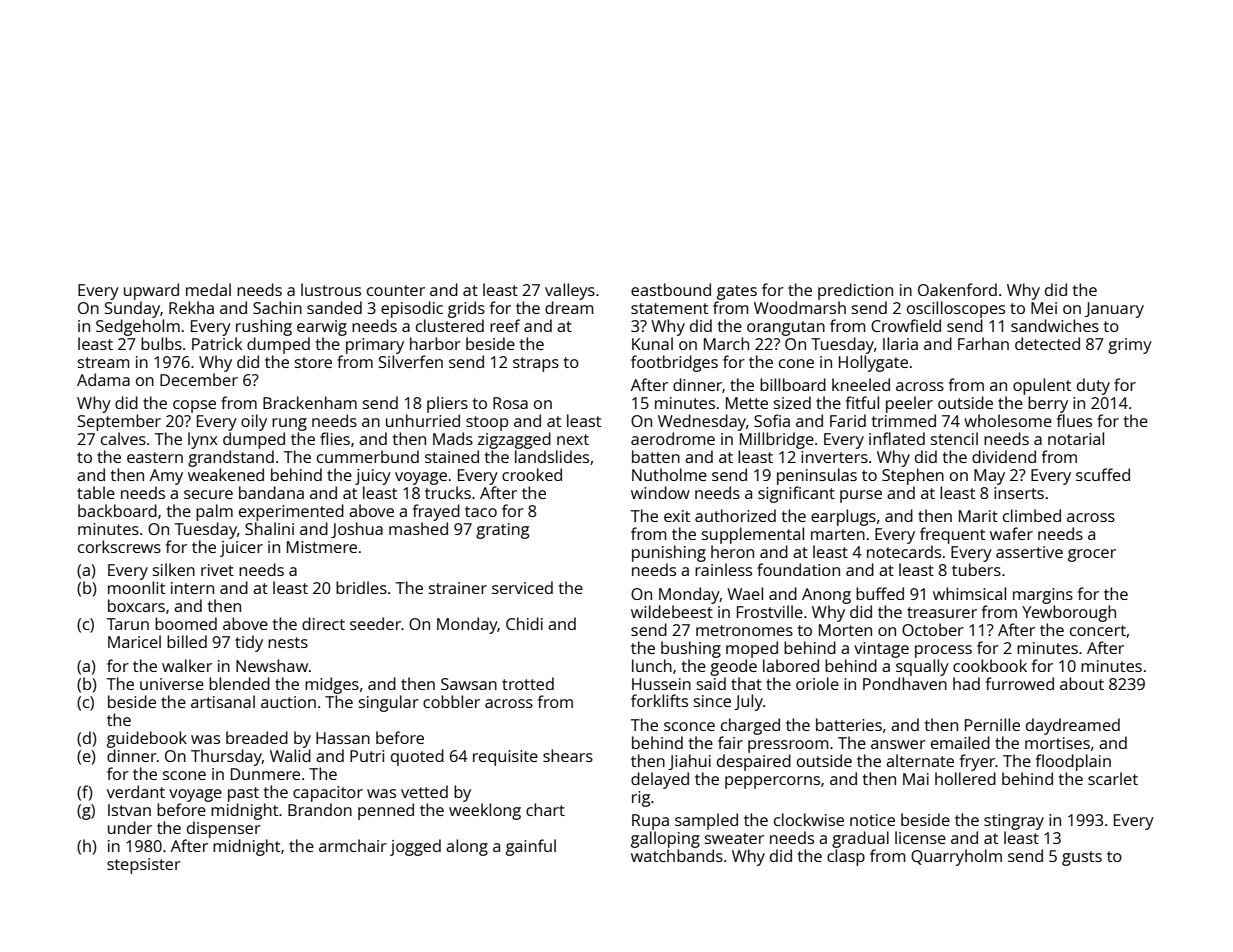 The width and height of the page is (1233, 952). I want to click on universe, so click(172, 684).
